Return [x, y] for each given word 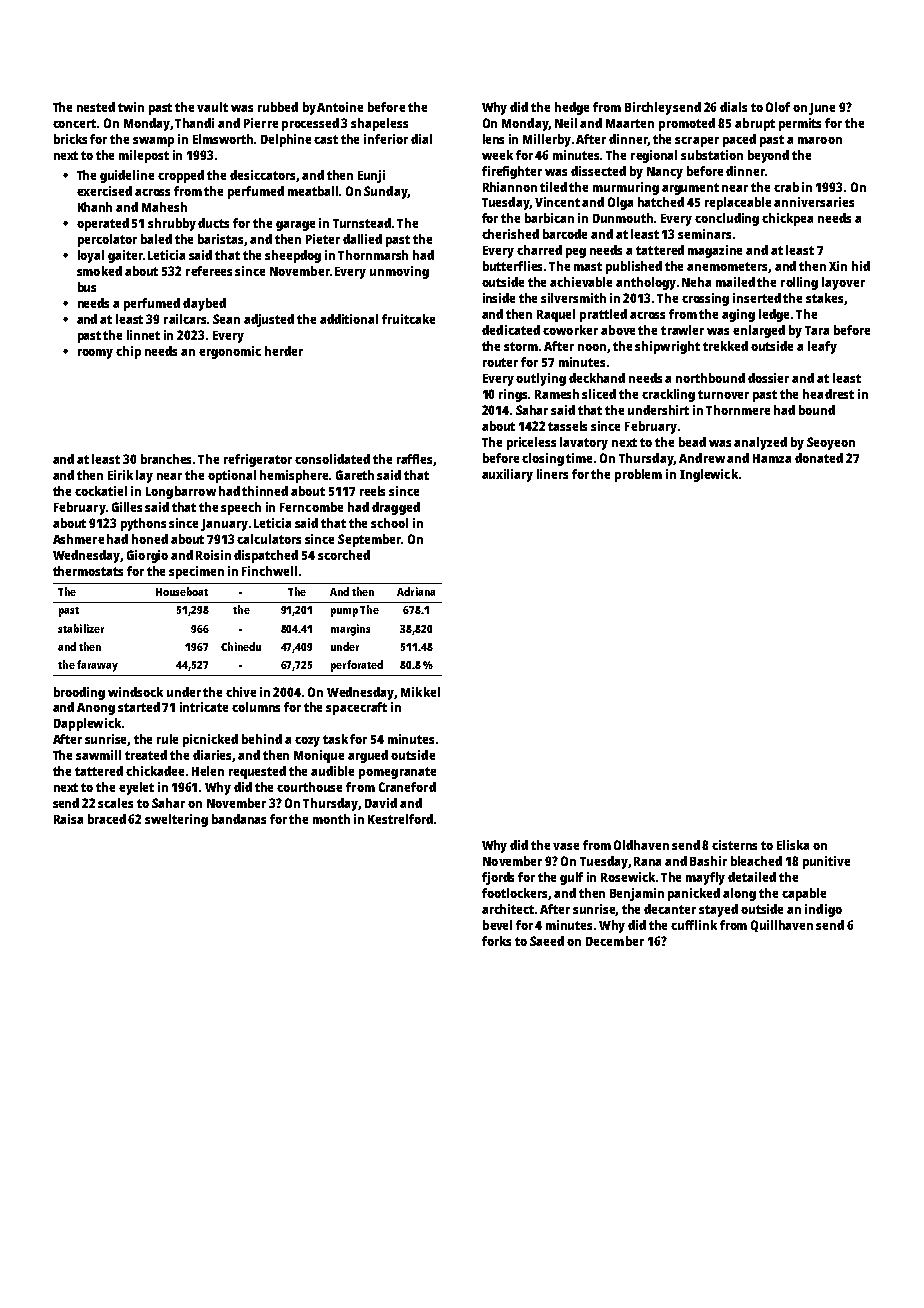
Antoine [340, 107]
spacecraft [356, 708]
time [579, 458]
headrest [828, 394]
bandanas [239, 819]
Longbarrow [181, 492]
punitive [826, 862]
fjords [498, 878]
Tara [817, 330]
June [822, 109]
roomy [95, 354]
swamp [153, 142]
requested [257, 772]
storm [521, 346]
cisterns [734, 845]
